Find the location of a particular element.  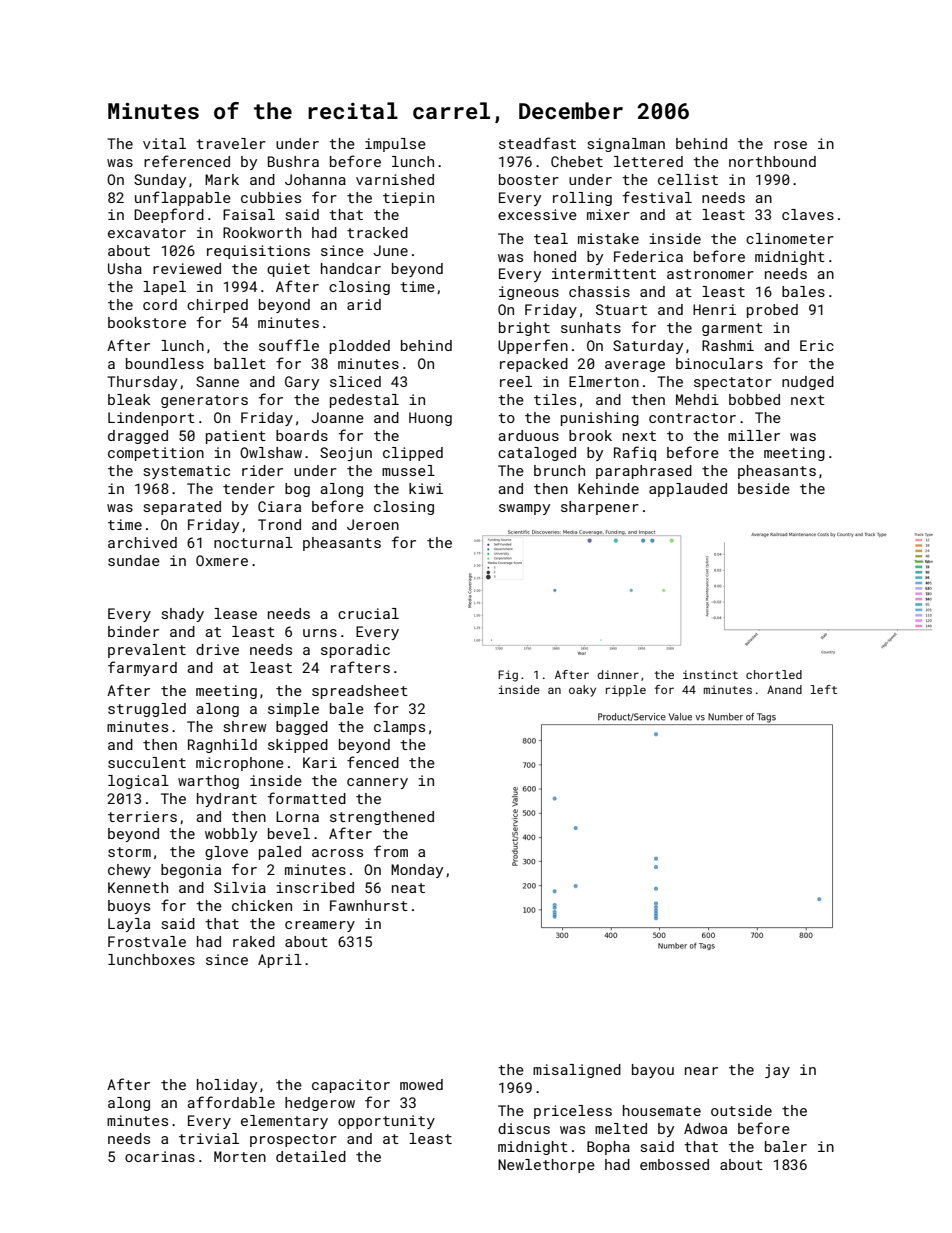

binder is located at coordinates (133, 631).
